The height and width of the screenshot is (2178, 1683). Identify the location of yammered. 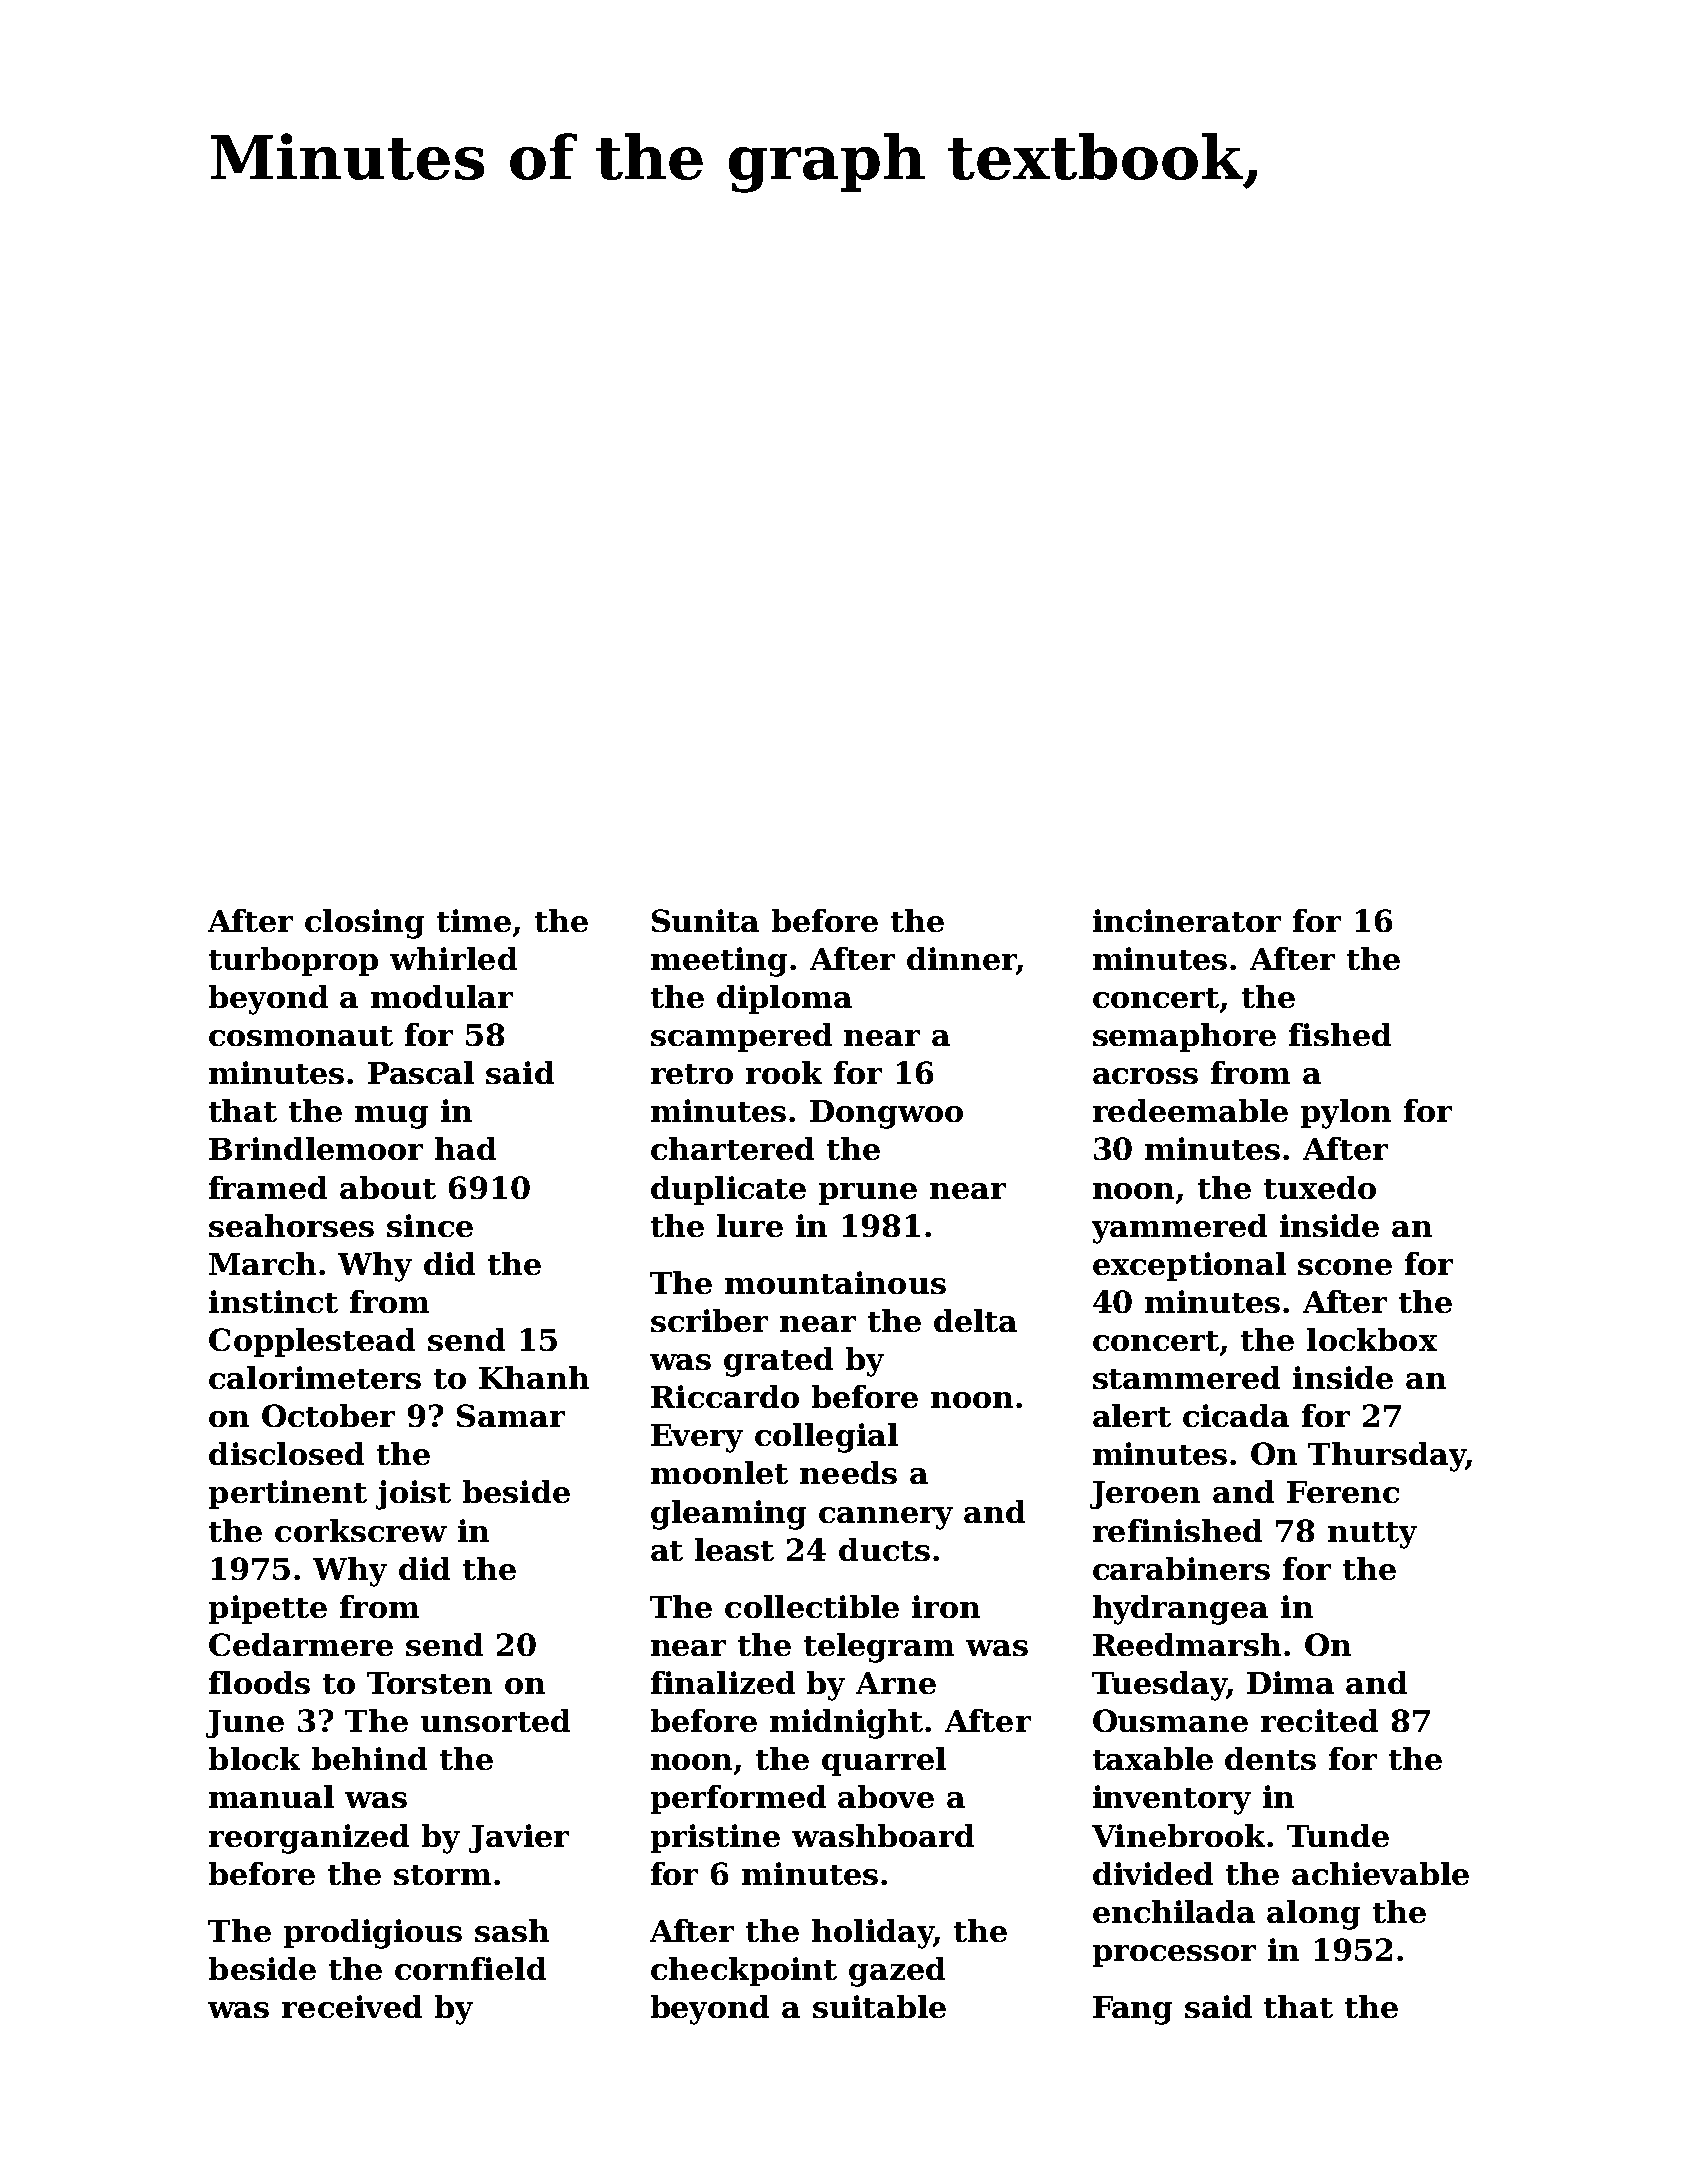
(1179, 1229).
